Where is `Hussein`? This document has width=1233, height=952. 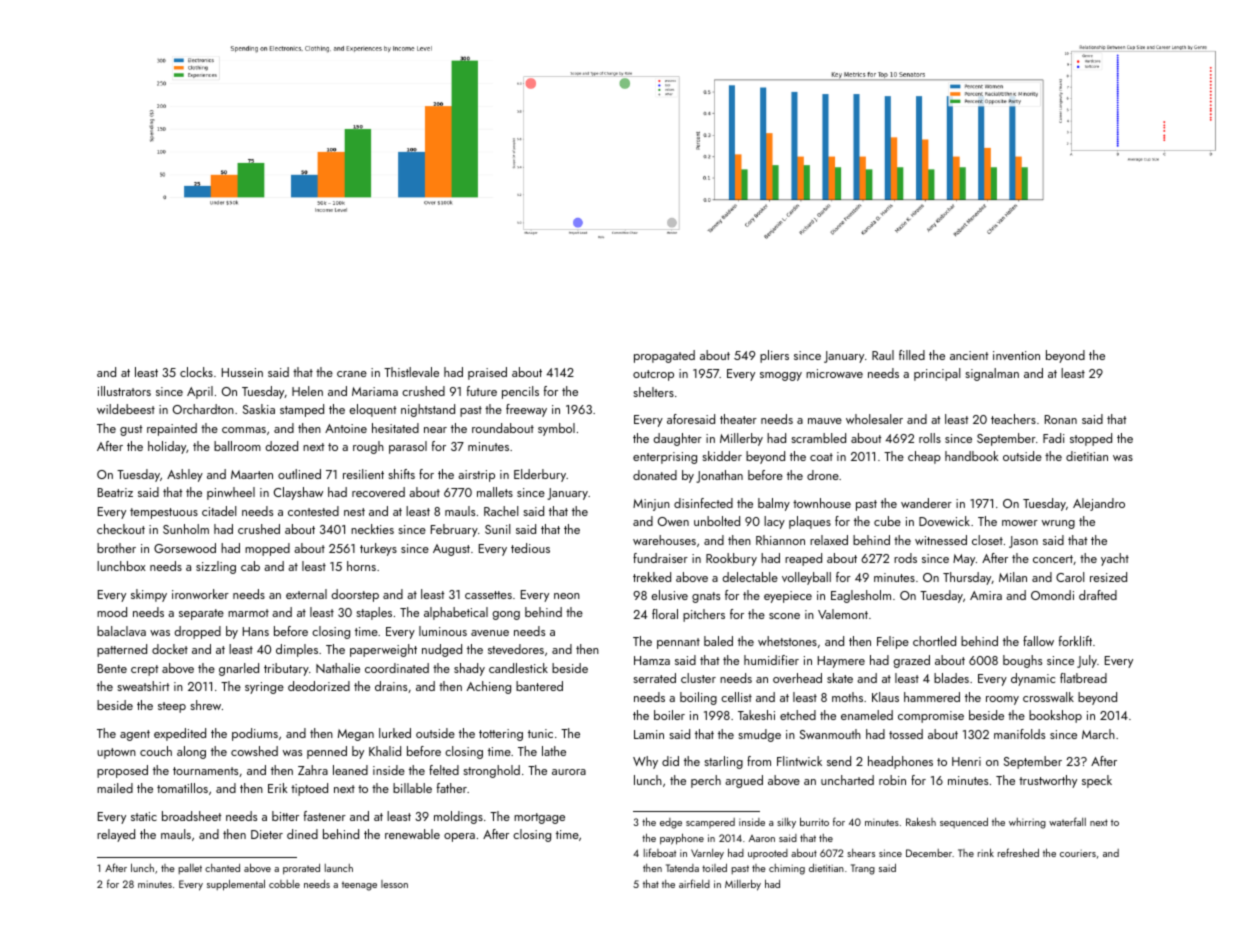
Hussein is located at coordinates (242, 372).
